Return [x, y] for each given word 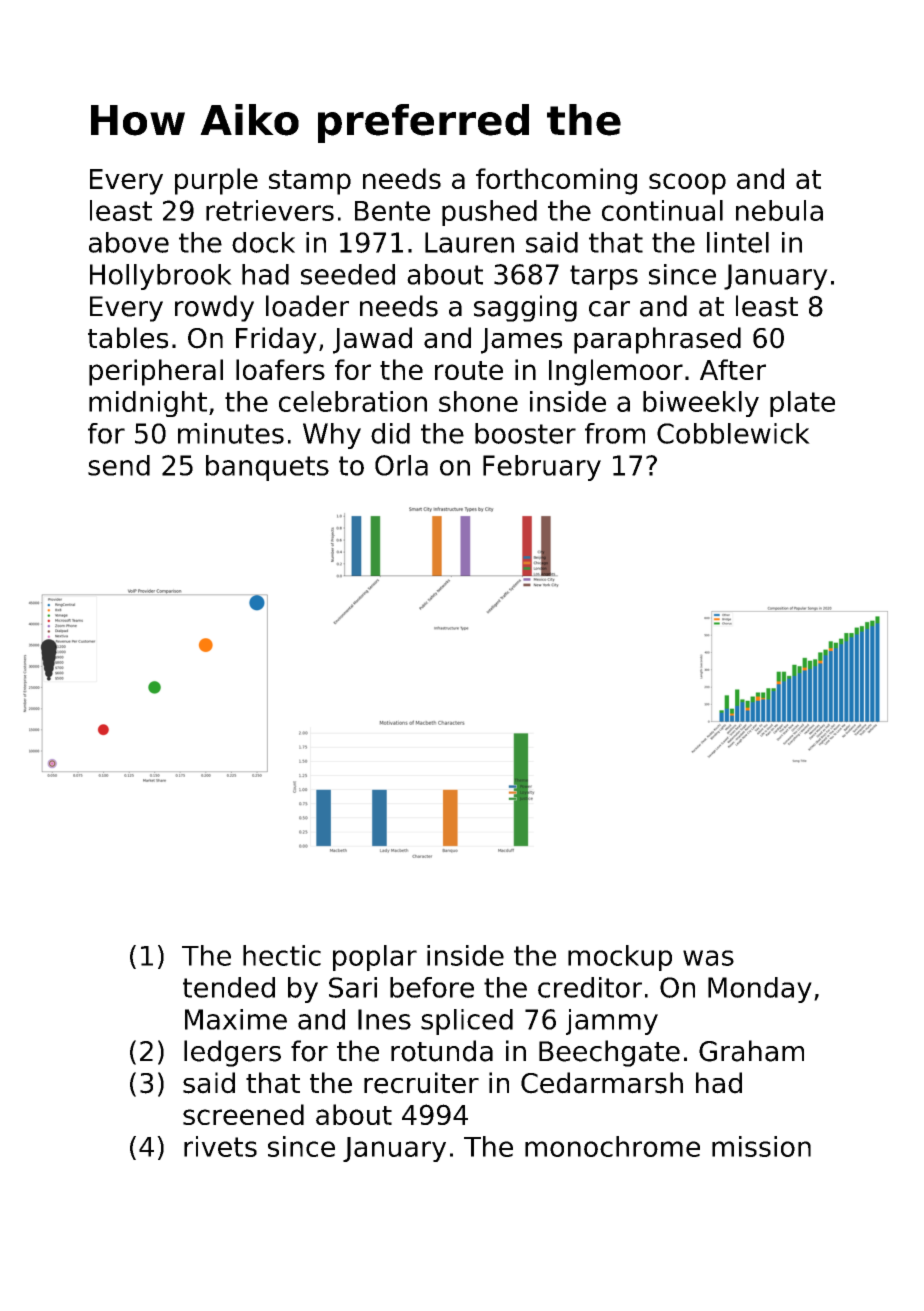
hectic [282, 955]
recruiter [421, 1083]
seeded [348, 274]
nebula [779, 210]
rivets [220, 1146]
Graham [751, 1051]
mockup [620, 958]
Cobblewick [733, 433]
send [119, 465]
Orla [401, 465]
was [708, 958]
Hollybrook [161, 277]
